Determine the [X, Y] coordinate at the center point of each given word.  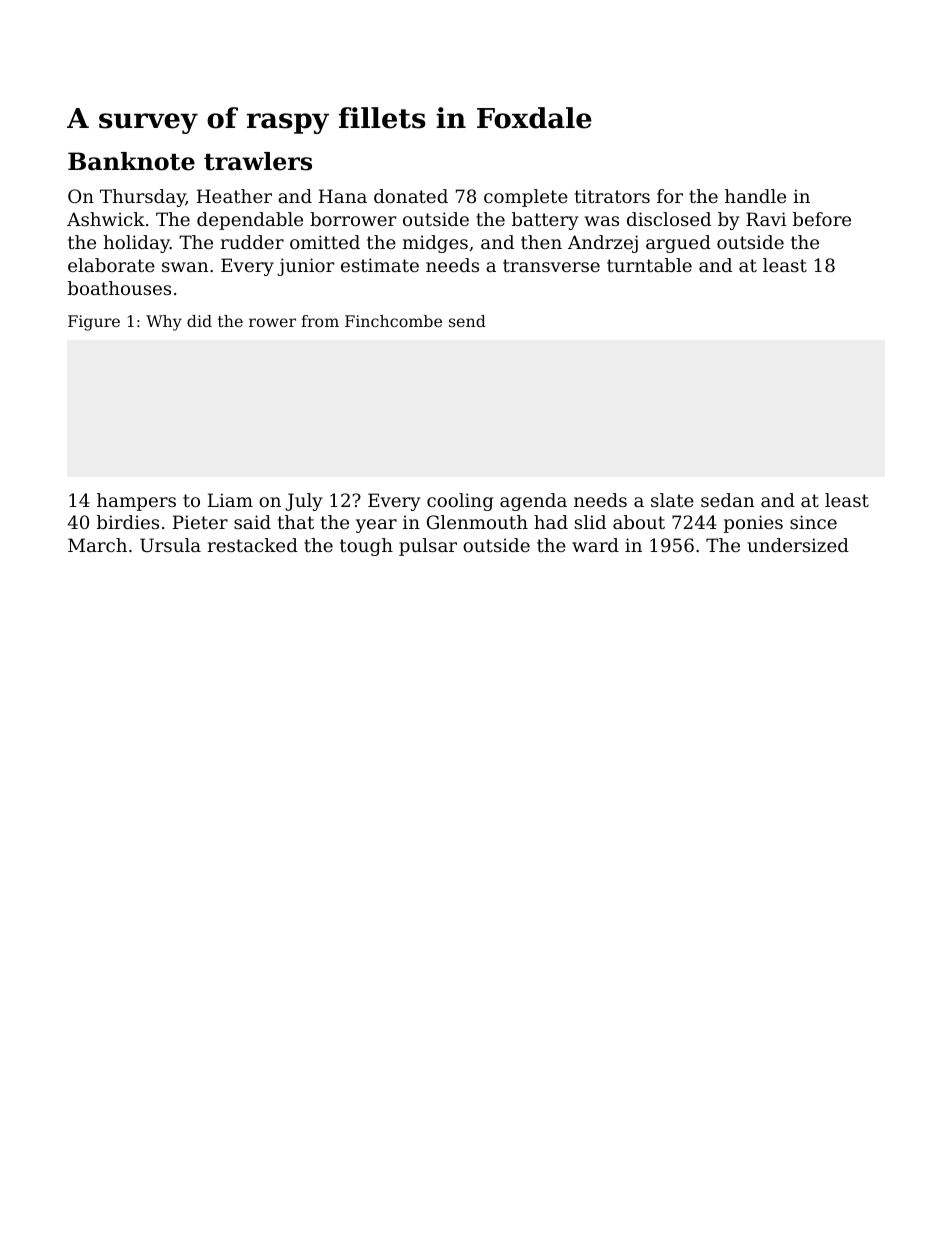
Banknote [131, 161]
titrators [612, 196]
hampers [136, 502]
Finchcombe [393, 321]
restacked [253, 545]
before [822, 219]
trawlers [258, 161]
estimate [380, 265]
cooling [460, 502]
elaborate [111, 265]
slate [672, 500]
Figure [94, 323]
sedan [728, 500]
